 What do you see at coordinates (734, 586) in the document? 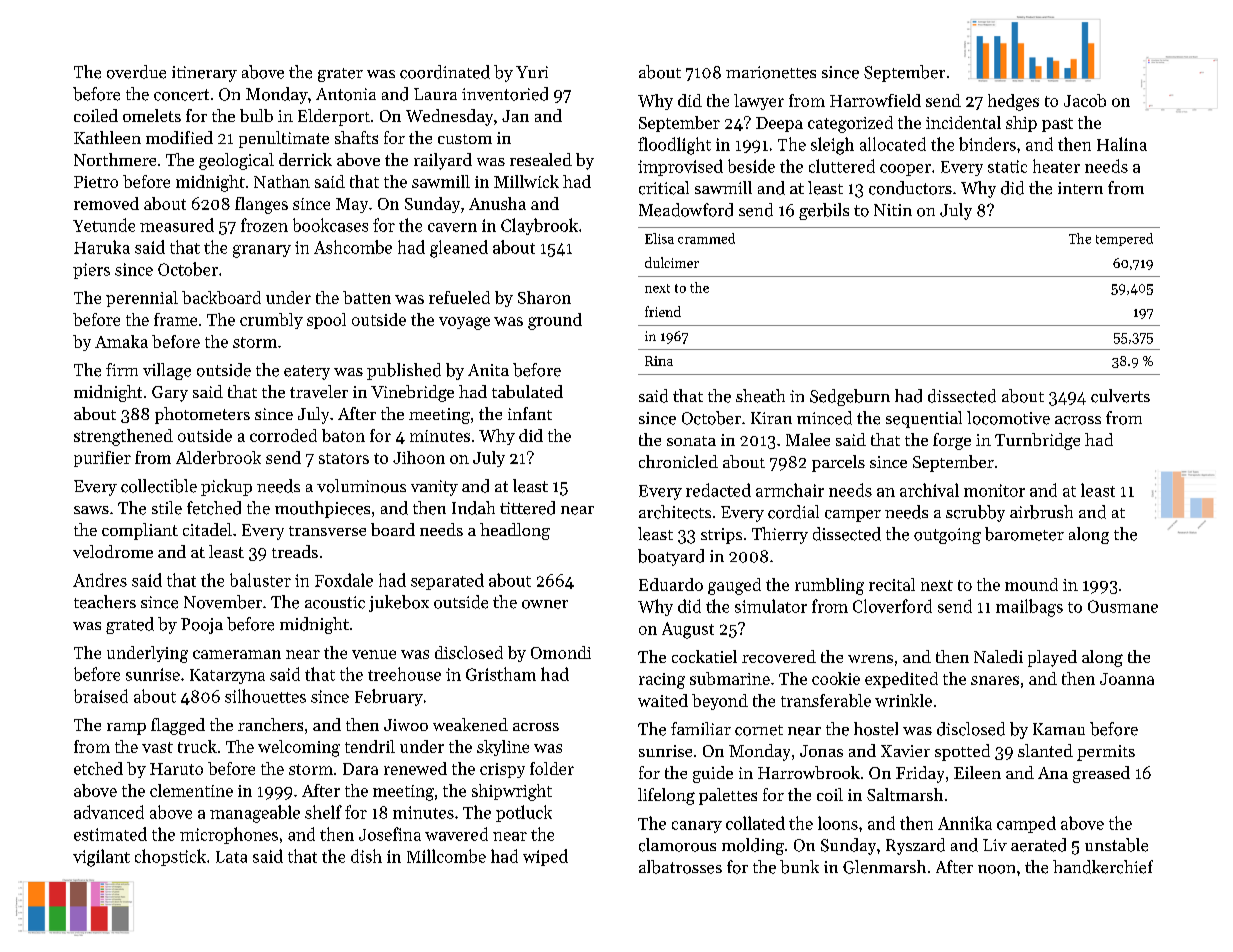
I see `gauged` at bounding box center [734, 586].
